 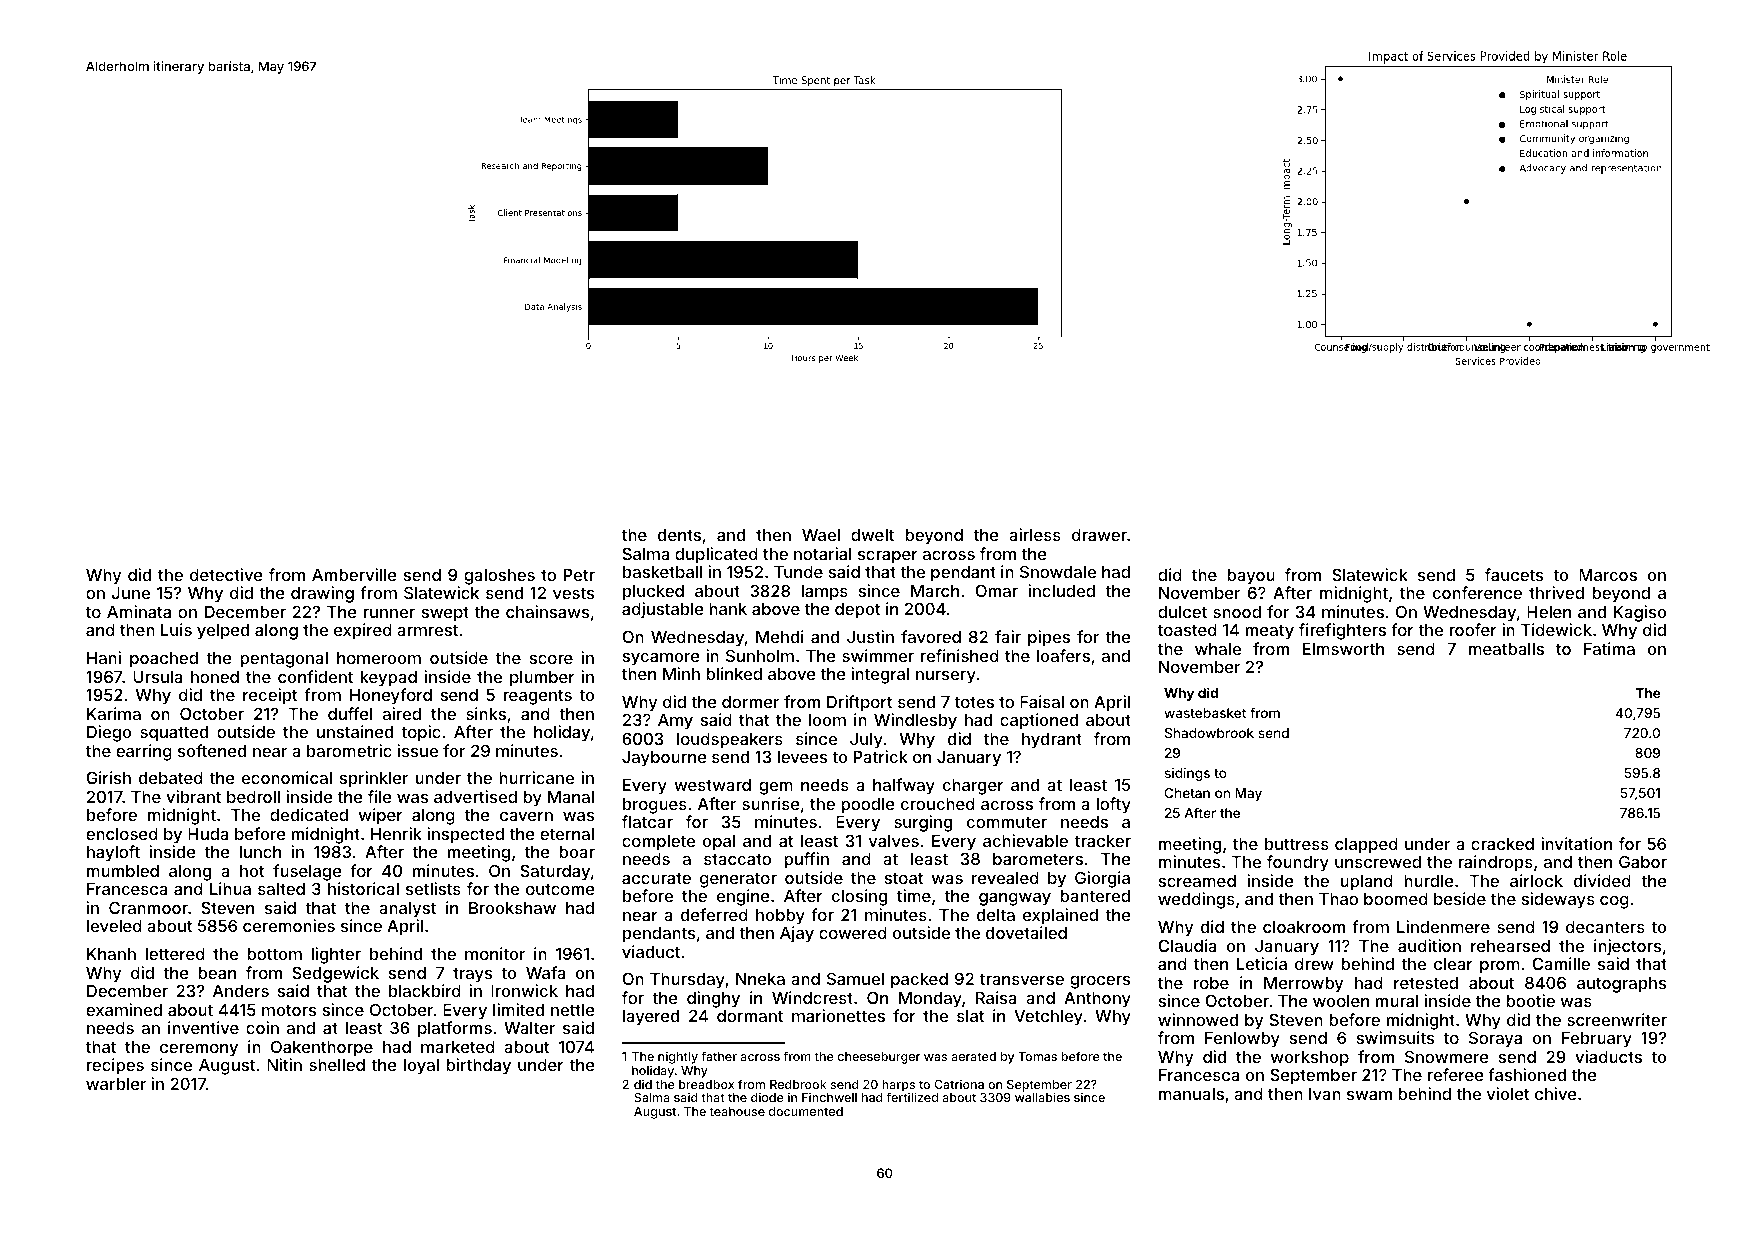 What do you see at coordinates (289, 925) in the screenshot?
I see `ceremonies` at bounding box center [289, 925].
